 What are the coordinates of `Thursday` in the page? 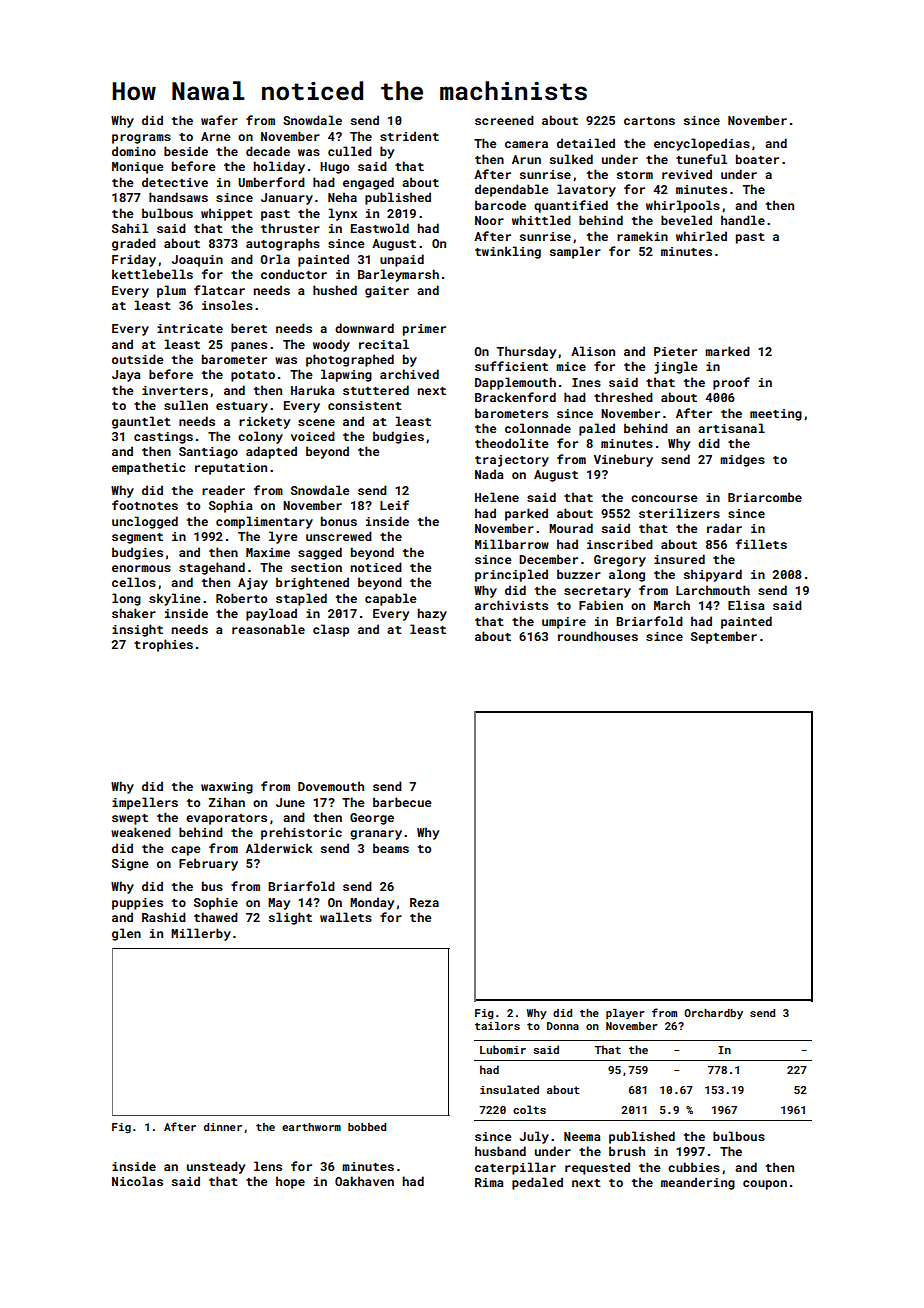 It's located at (526, 352).
